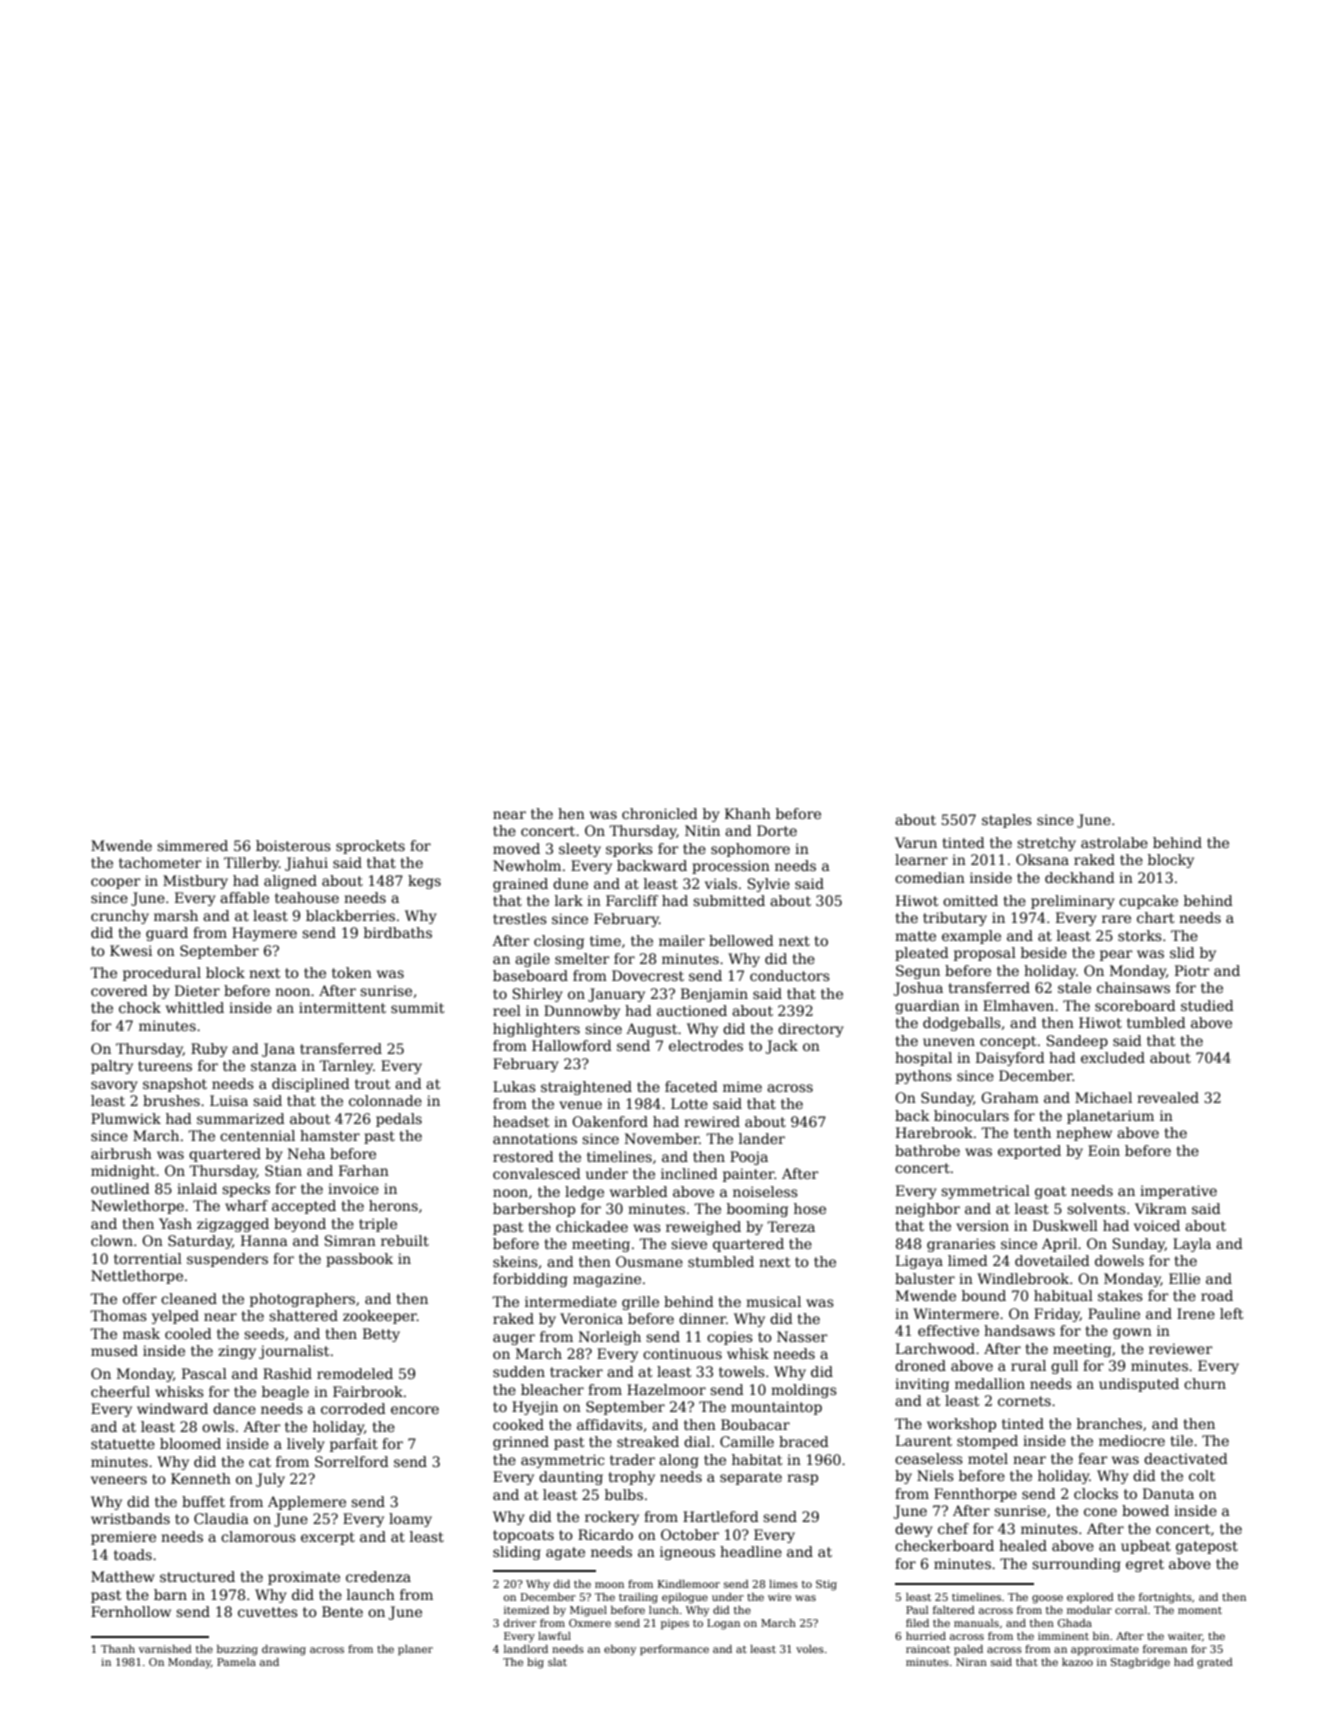 The height and width of the screenshot is (1734, 1340). What do you see at coordinates (258, 1536) in the screenshot?
I see `clamorous` at bounding box center [258, 1536].
